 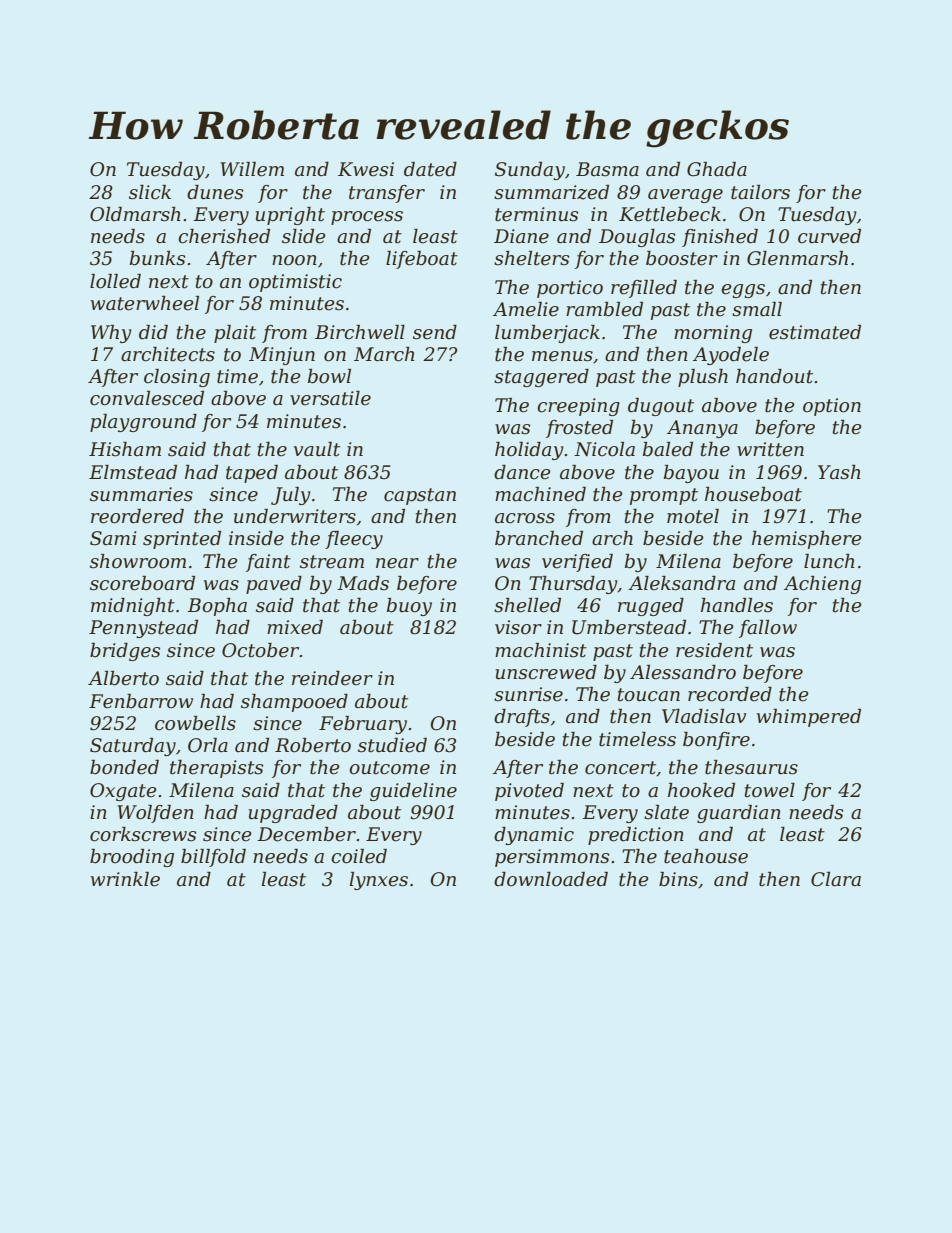 What do you see at coordinates (562, 356) in the page?
I see `menus` at bounding box center [562, 356].
